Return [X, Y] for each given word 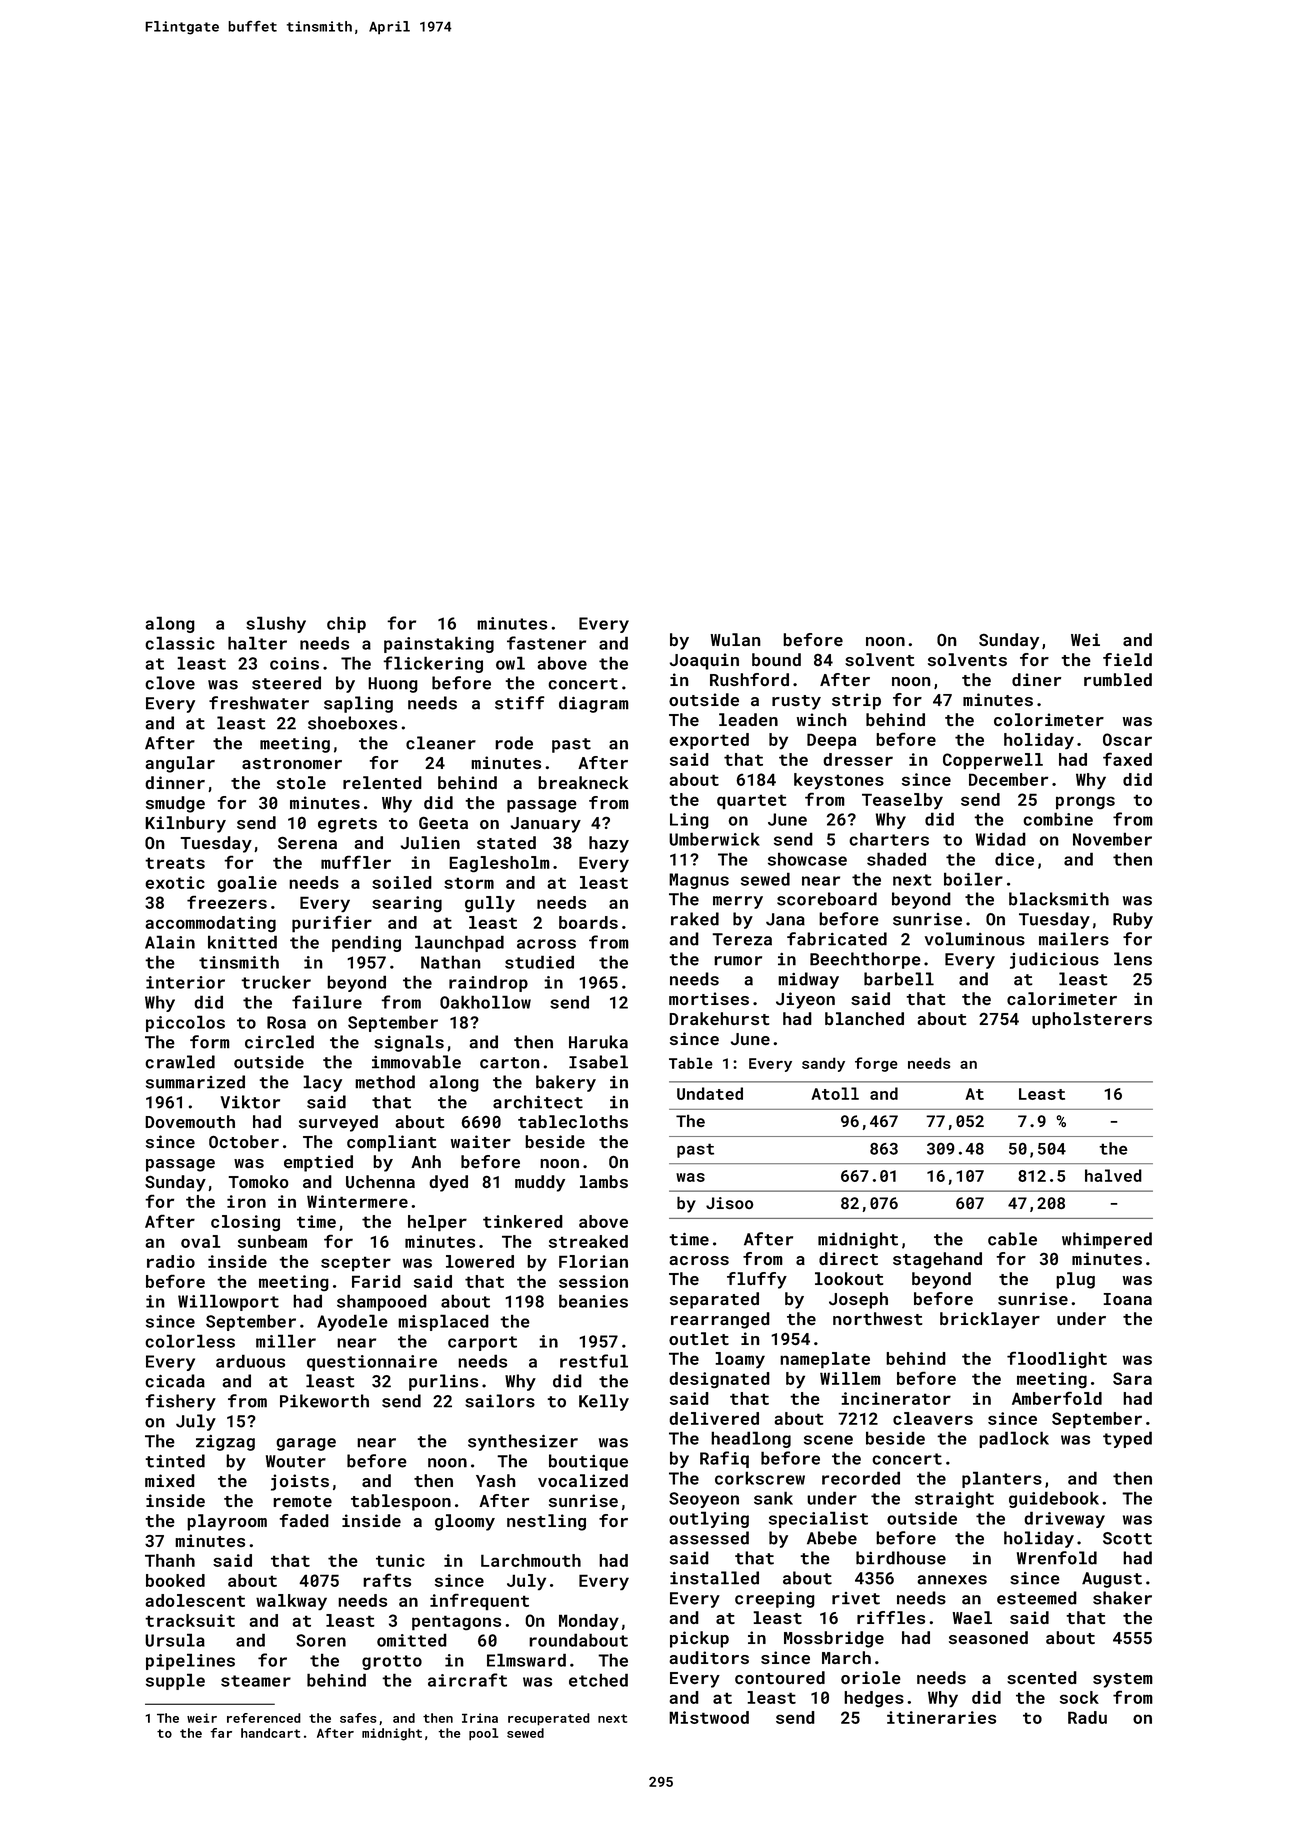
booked [175, 1580]
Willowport [228, 1302]
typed [1127, 1439]
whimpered [1107, 1240]
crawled [180, 1062]
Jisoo [730, 1203]
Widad [1001, 839]
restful [594, 1361]
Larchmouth [531, 1560]
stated [506, 842]
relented [382, 782]
